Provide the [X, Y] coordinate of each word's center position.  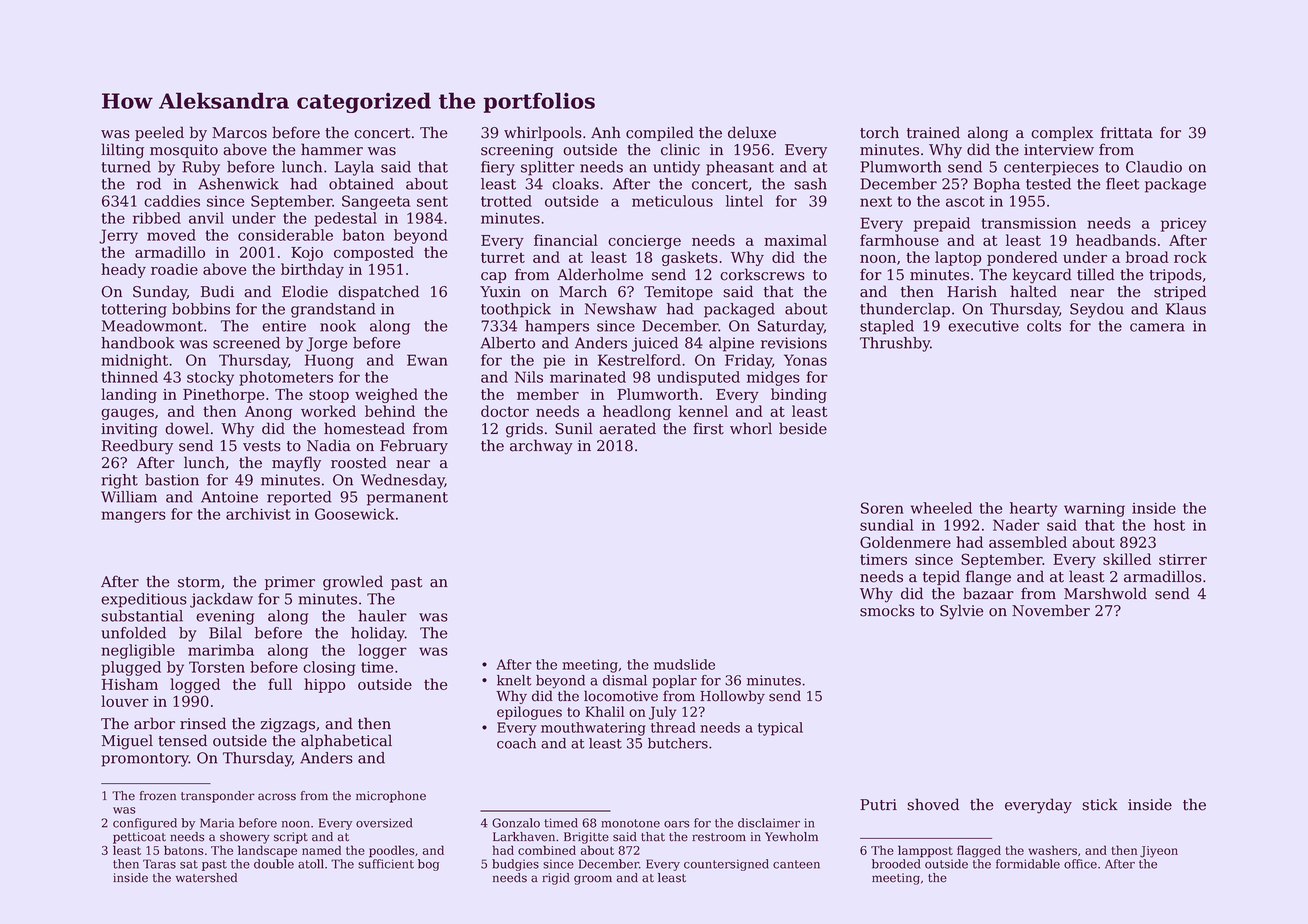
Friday [748, 361]
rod [149, 184]
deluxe [752, 132]
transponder [218, 797]
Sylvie [962, 612]
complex [1062, 133]
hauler [382, 616]
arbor [154, 723]
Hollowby [732, 697]
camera [1157, 327]
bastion [172, 480]
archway [541, 447]
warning [1094, 510]
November [1051, 610]
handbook [138, 343]
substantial [142, 616]
